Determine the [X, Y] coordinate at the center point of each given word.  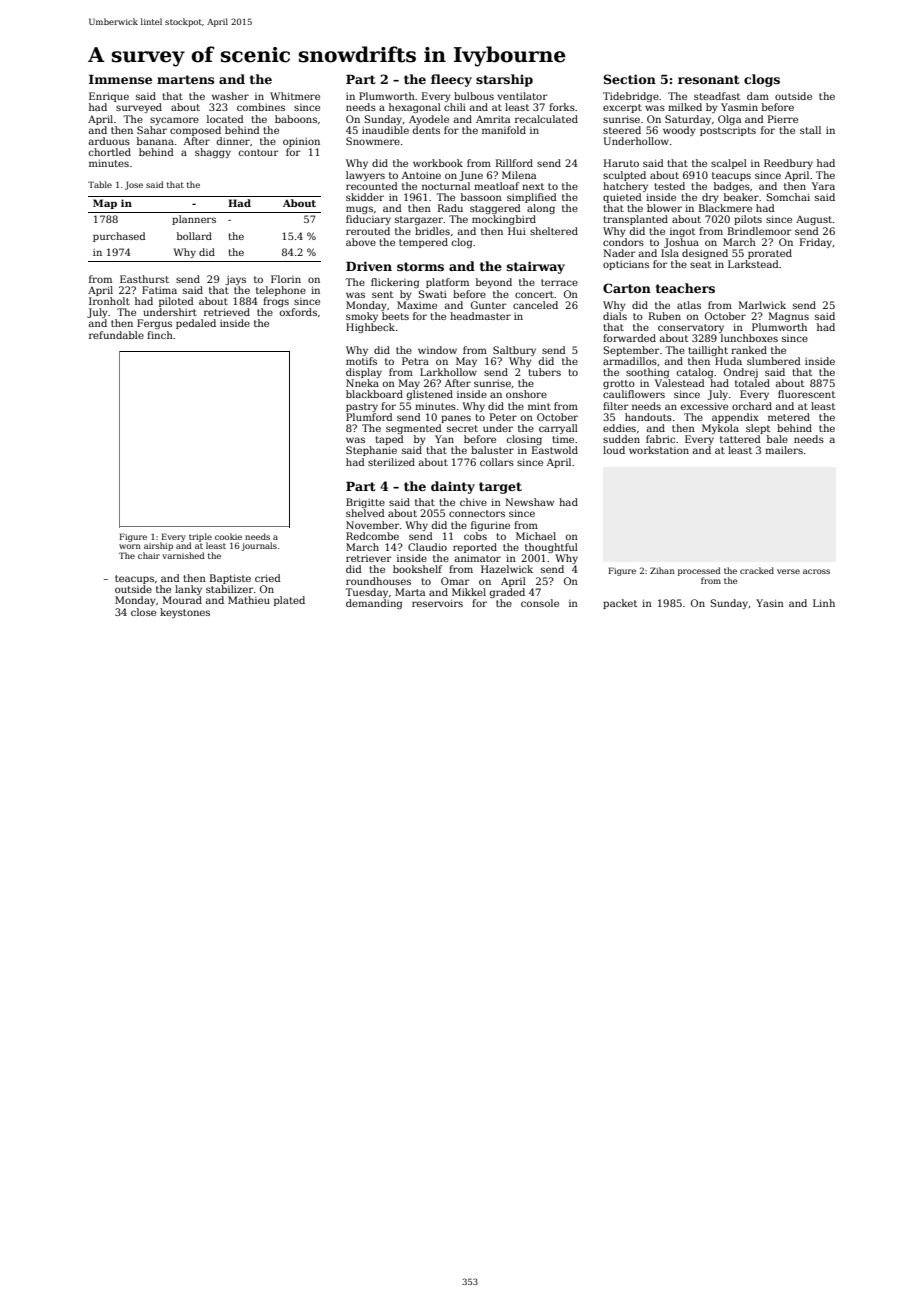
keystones [185, 613]
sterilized [391, 462]
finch [160, 335]
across [816, 571]
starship [504, 80]
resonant [709, 79]
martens [185, 79]
